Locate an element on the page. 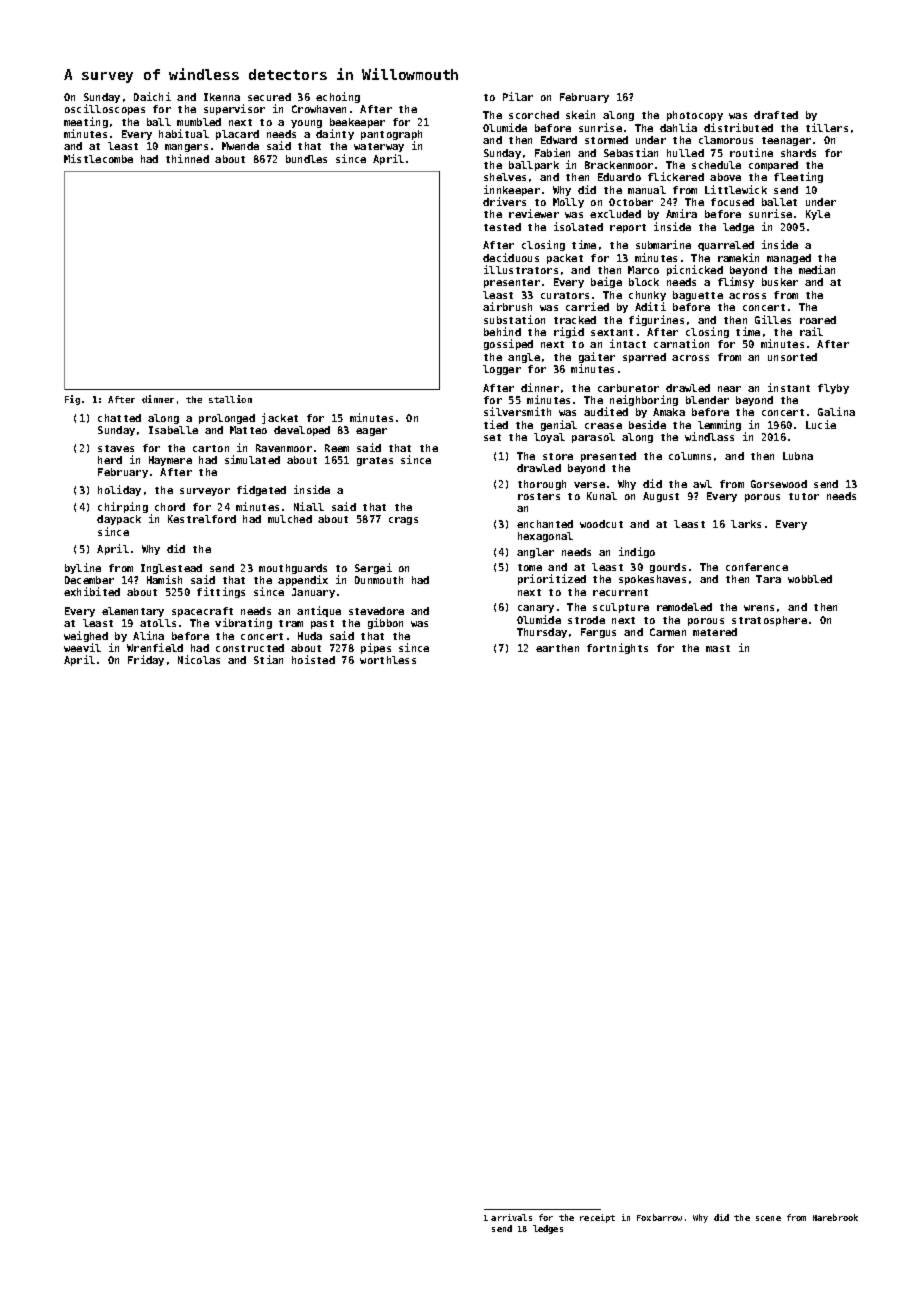 Image resolution: width=924 pixels, height=1308 pixels. eager is located at coordinates (371, 432).
